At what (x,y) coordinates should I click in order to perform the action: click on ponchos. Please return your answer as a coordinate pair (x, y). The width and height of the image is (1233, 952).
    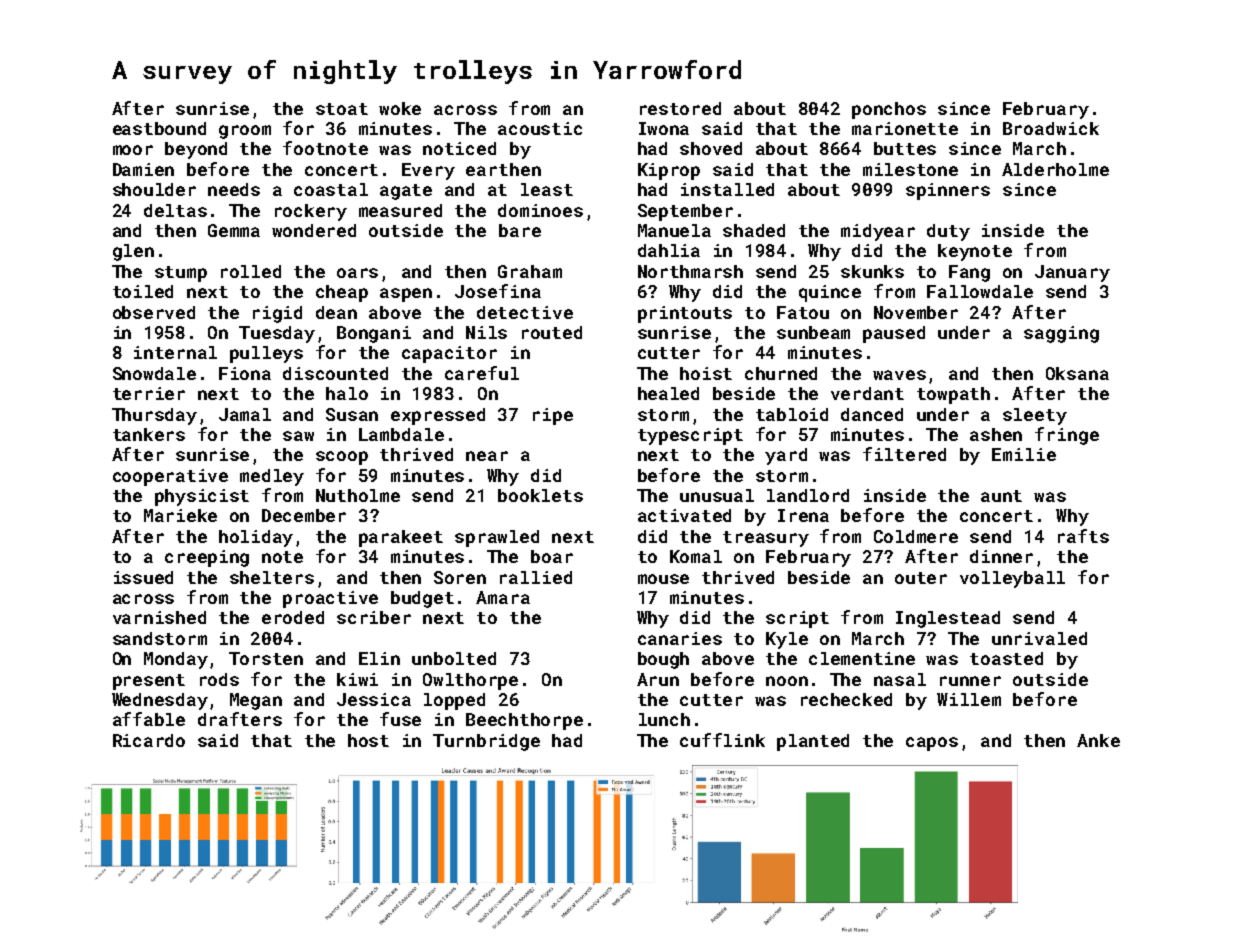
    Looking at the image, I should click on (889, 110).
